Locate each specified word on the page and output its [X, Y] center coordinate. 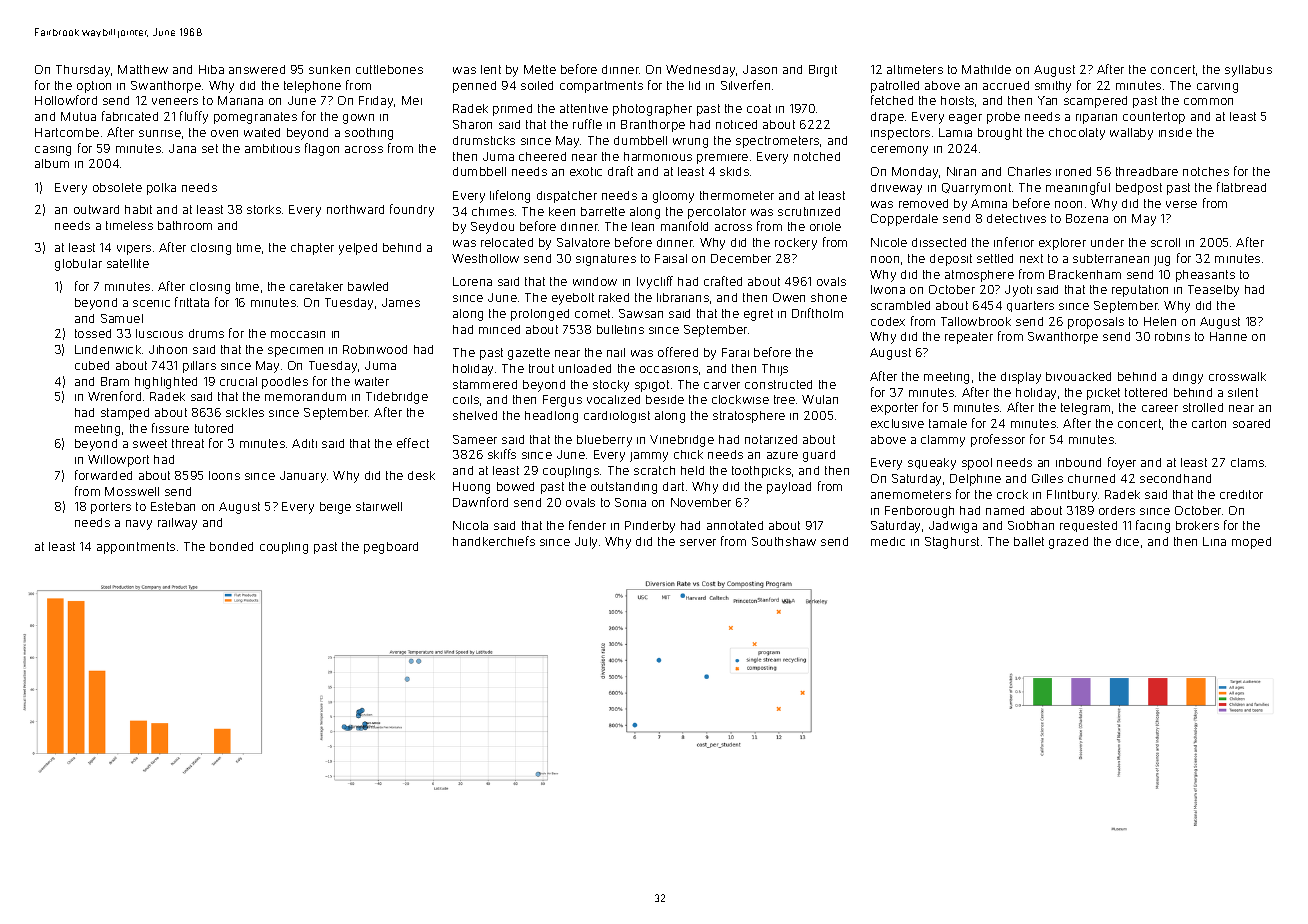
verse [1181, 204]
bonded [231, 546]
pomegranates [255, 118]
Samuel [122, 318]
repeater [969, 338]
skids [734, 171]
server [698, 542]
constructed [778, 384]
